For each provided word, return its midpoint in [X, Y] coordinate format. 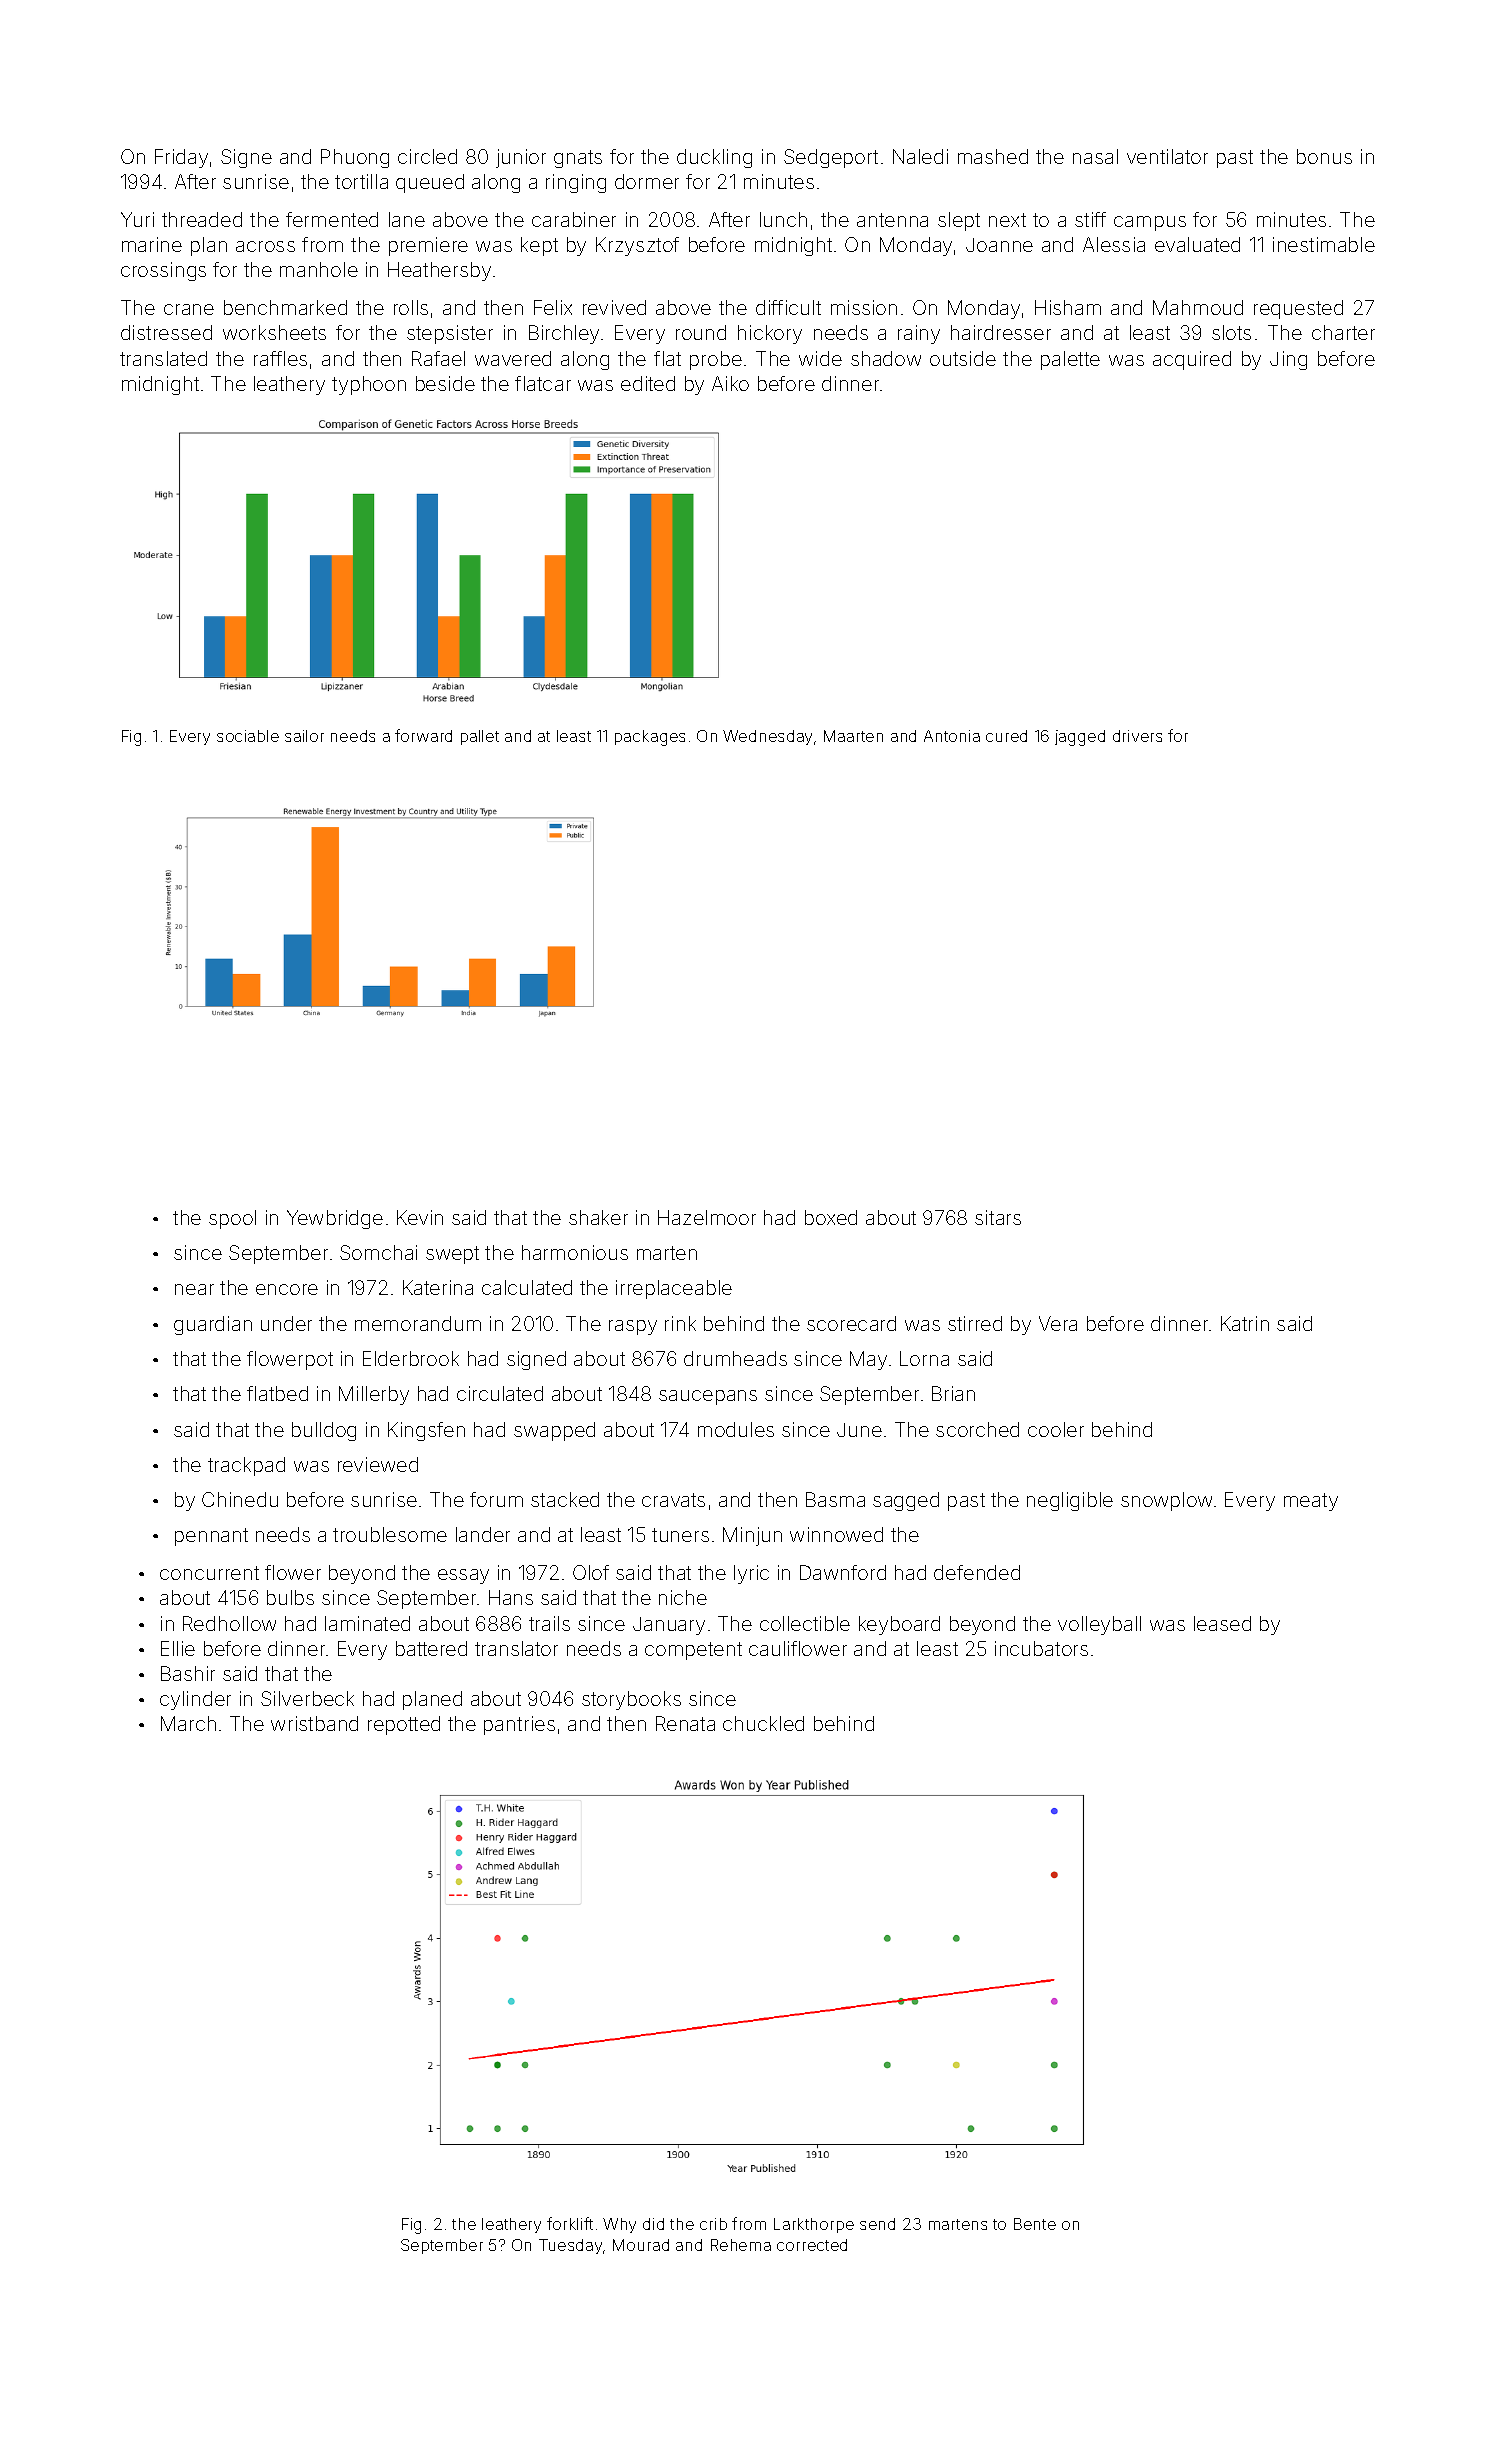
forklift [570, 2223]
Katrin [1245, 1323]
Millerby [374, 1395]
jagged [1080, 738]
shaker [598, 1217]
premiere [428, 246]
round [701, 332]
